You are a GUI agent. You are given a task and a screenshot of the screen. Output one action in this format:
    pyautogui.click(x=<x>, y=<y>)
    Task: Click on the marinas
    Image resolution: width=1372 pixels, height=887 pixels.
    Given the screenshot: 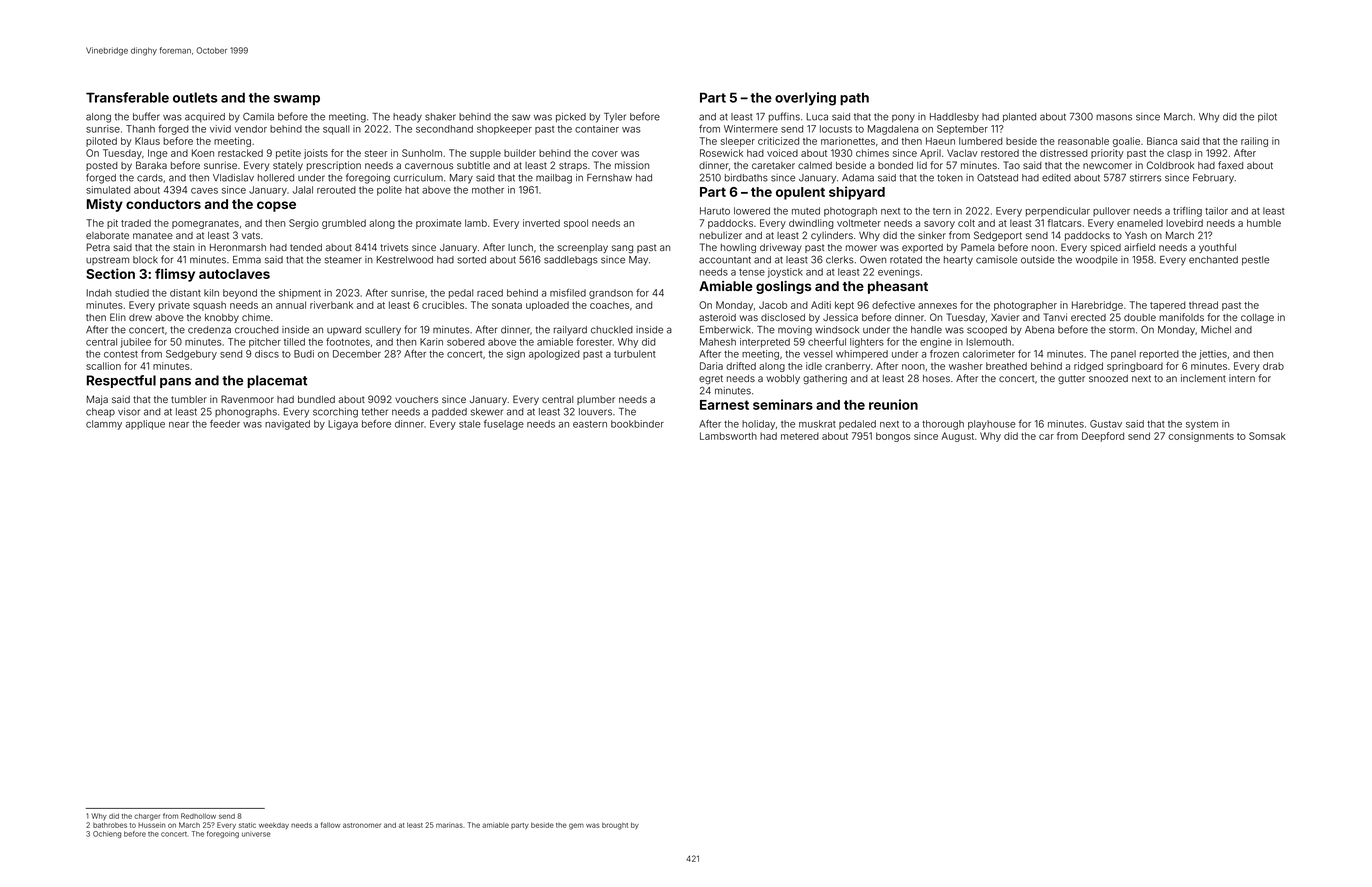 What is the action you would take?
    pyautogui.click(x=449, y=825)
